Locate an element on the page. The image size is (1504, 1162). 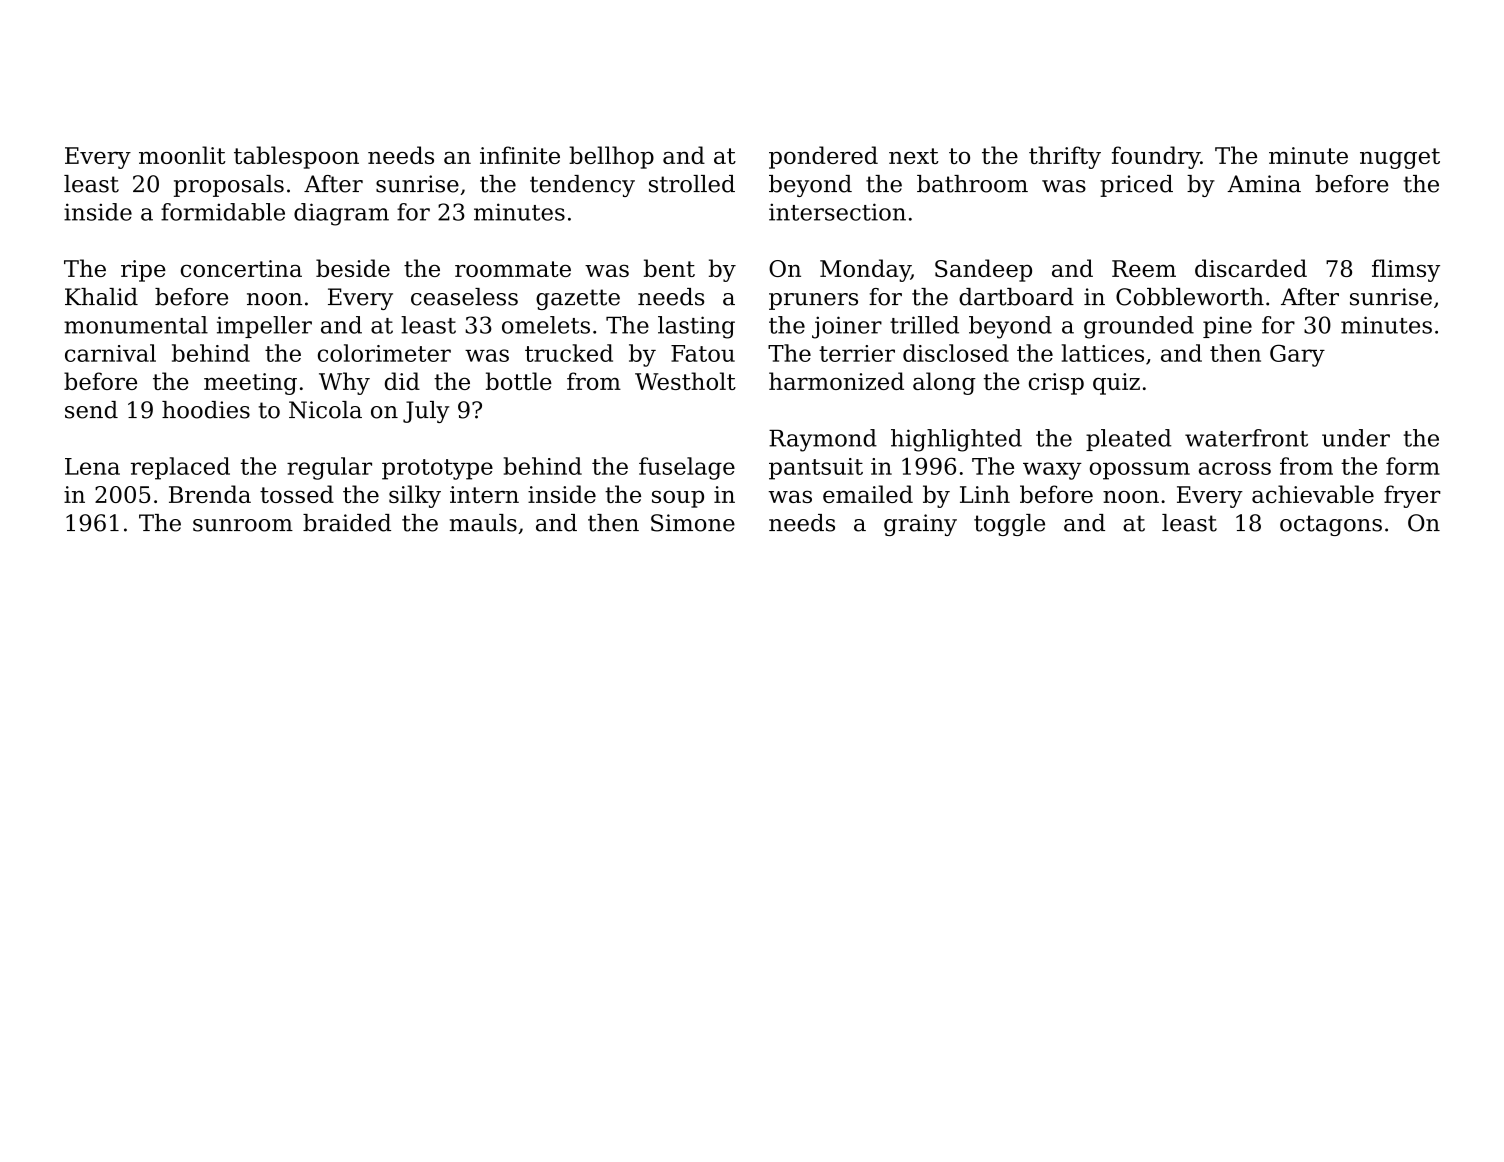
lattices is located at coordinates (1103, 353).
